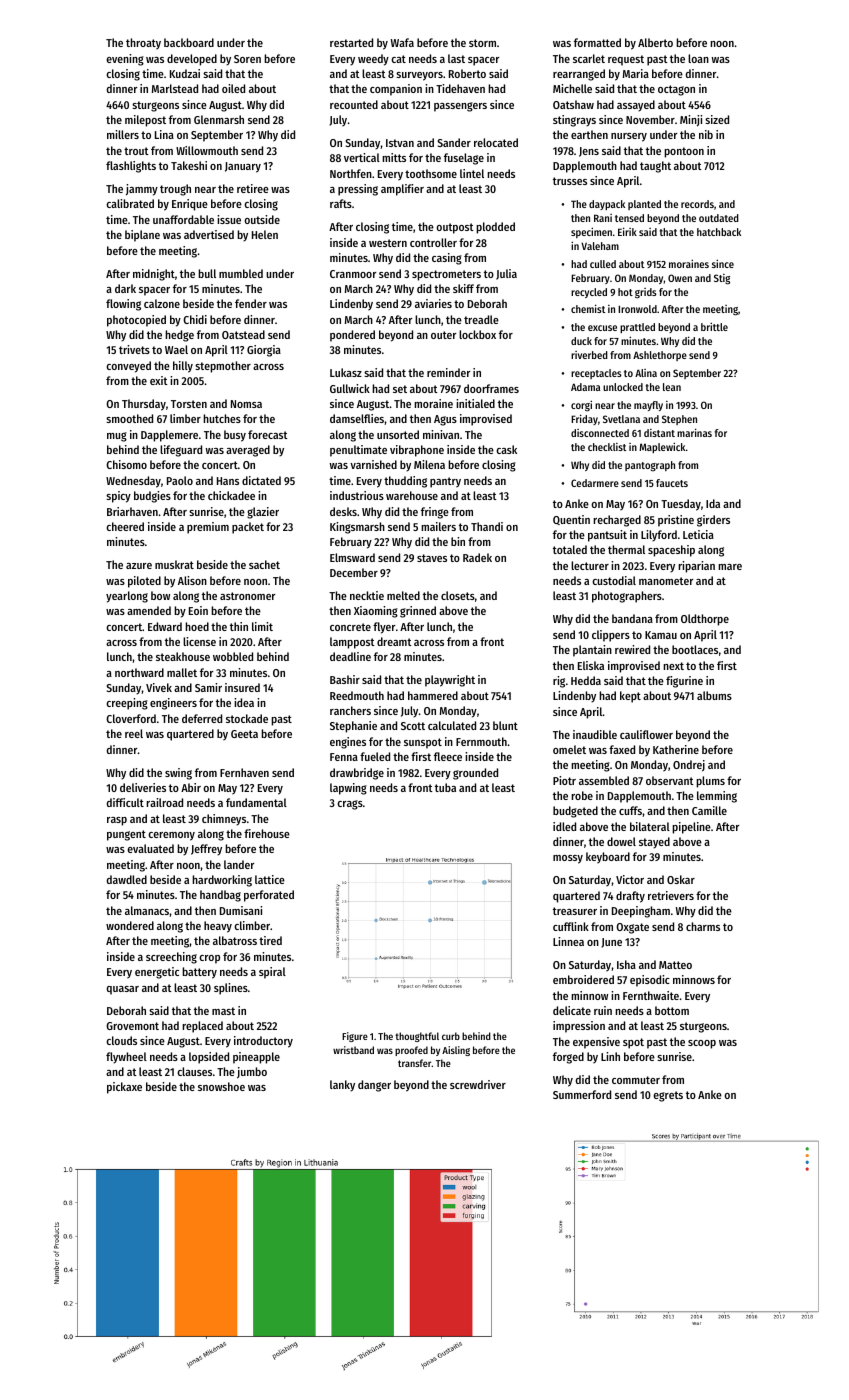 This image has width=849, height=1400. I want to click on throaty, so click(143, 44).
